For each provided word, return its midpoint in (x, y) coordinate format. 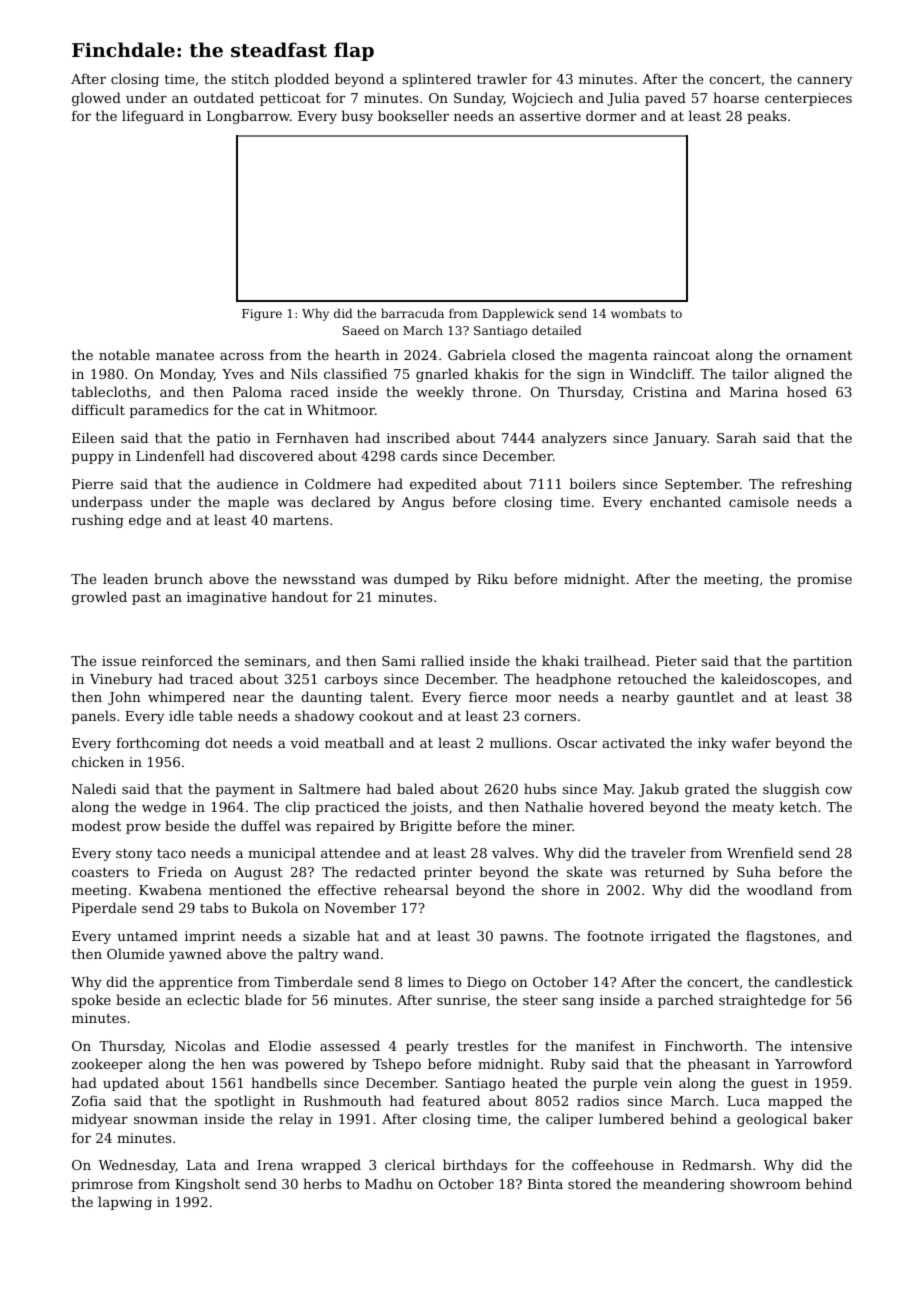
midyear (100, 1120)
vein (658, 1083)
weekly (440, 393)
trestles (482, 1045)
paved (665, 99)
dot (216, 742)
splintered (437, 80)
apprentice (195, 983)
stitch (250, 78)
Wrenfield (760, 852)
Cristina (660, 392)
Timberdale (313, 981)
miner (552, 826)
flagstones (781, 937)
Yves (237, 374)
